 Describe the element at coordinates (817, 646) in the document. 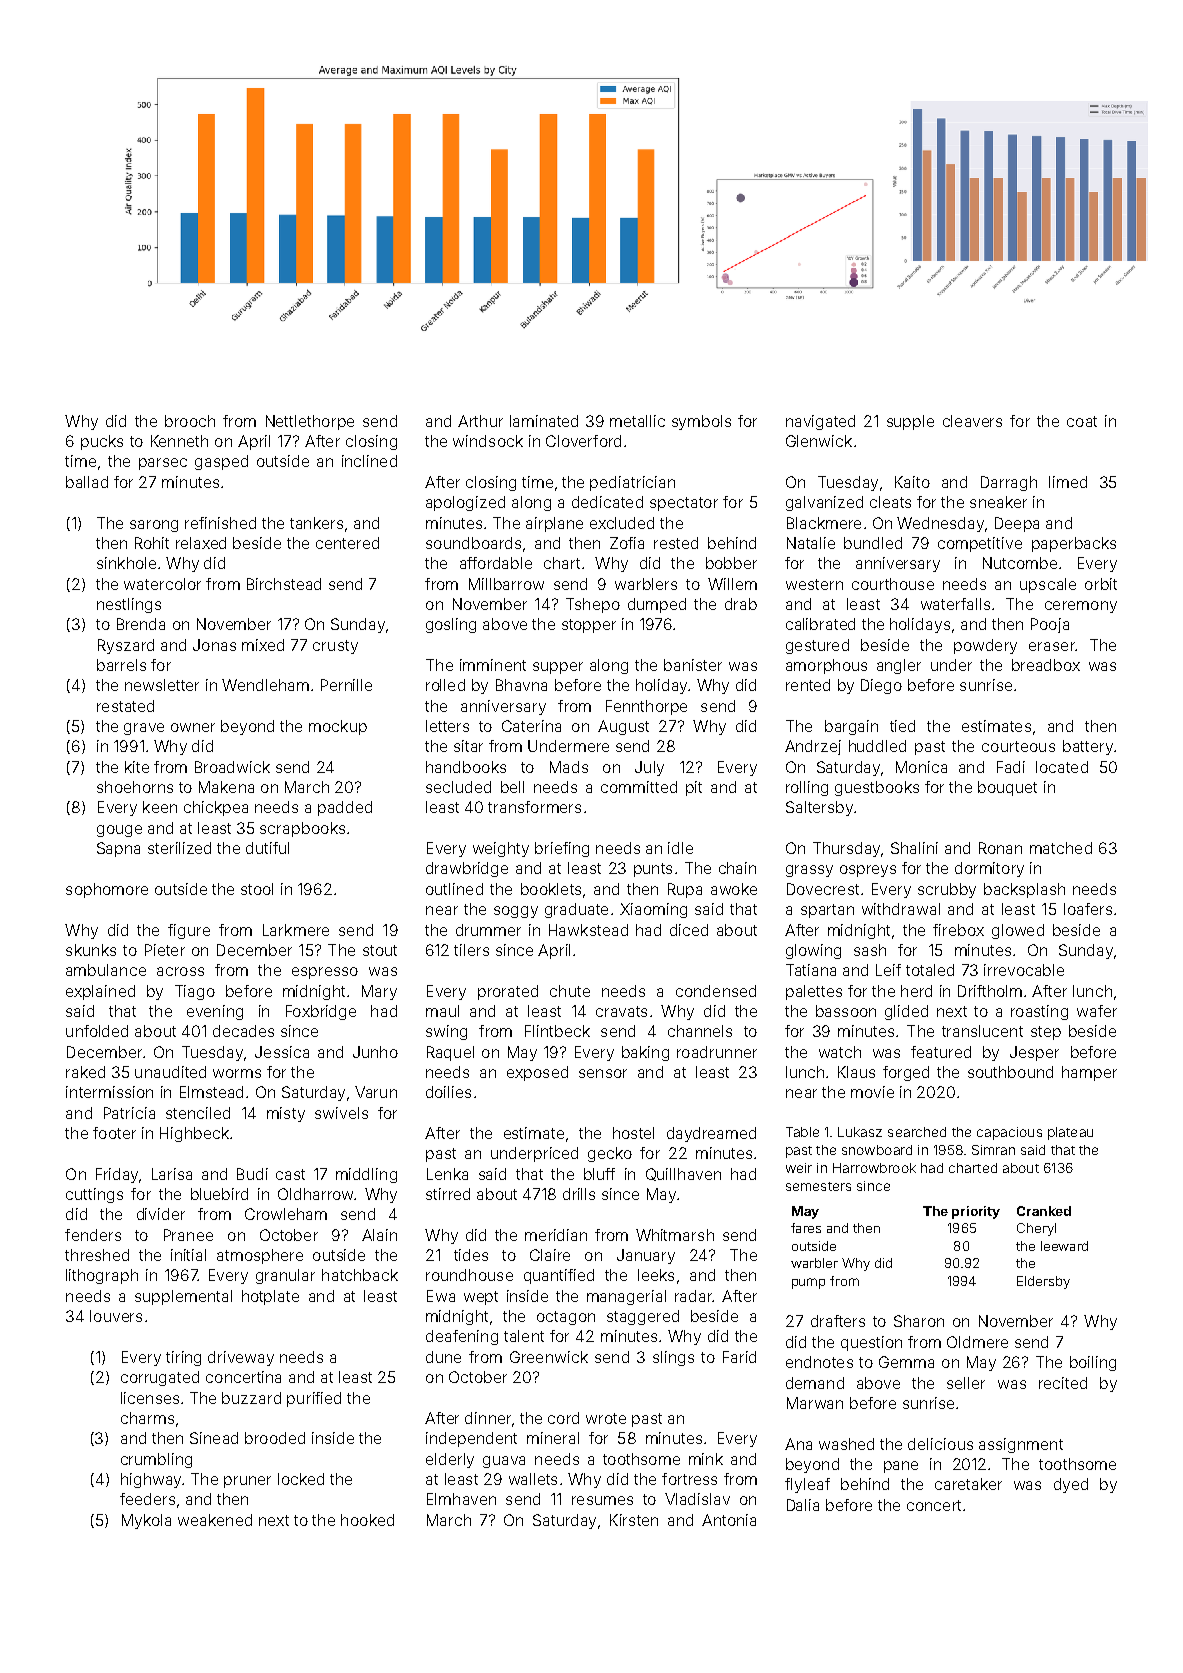

I see `gestured` at that location.
